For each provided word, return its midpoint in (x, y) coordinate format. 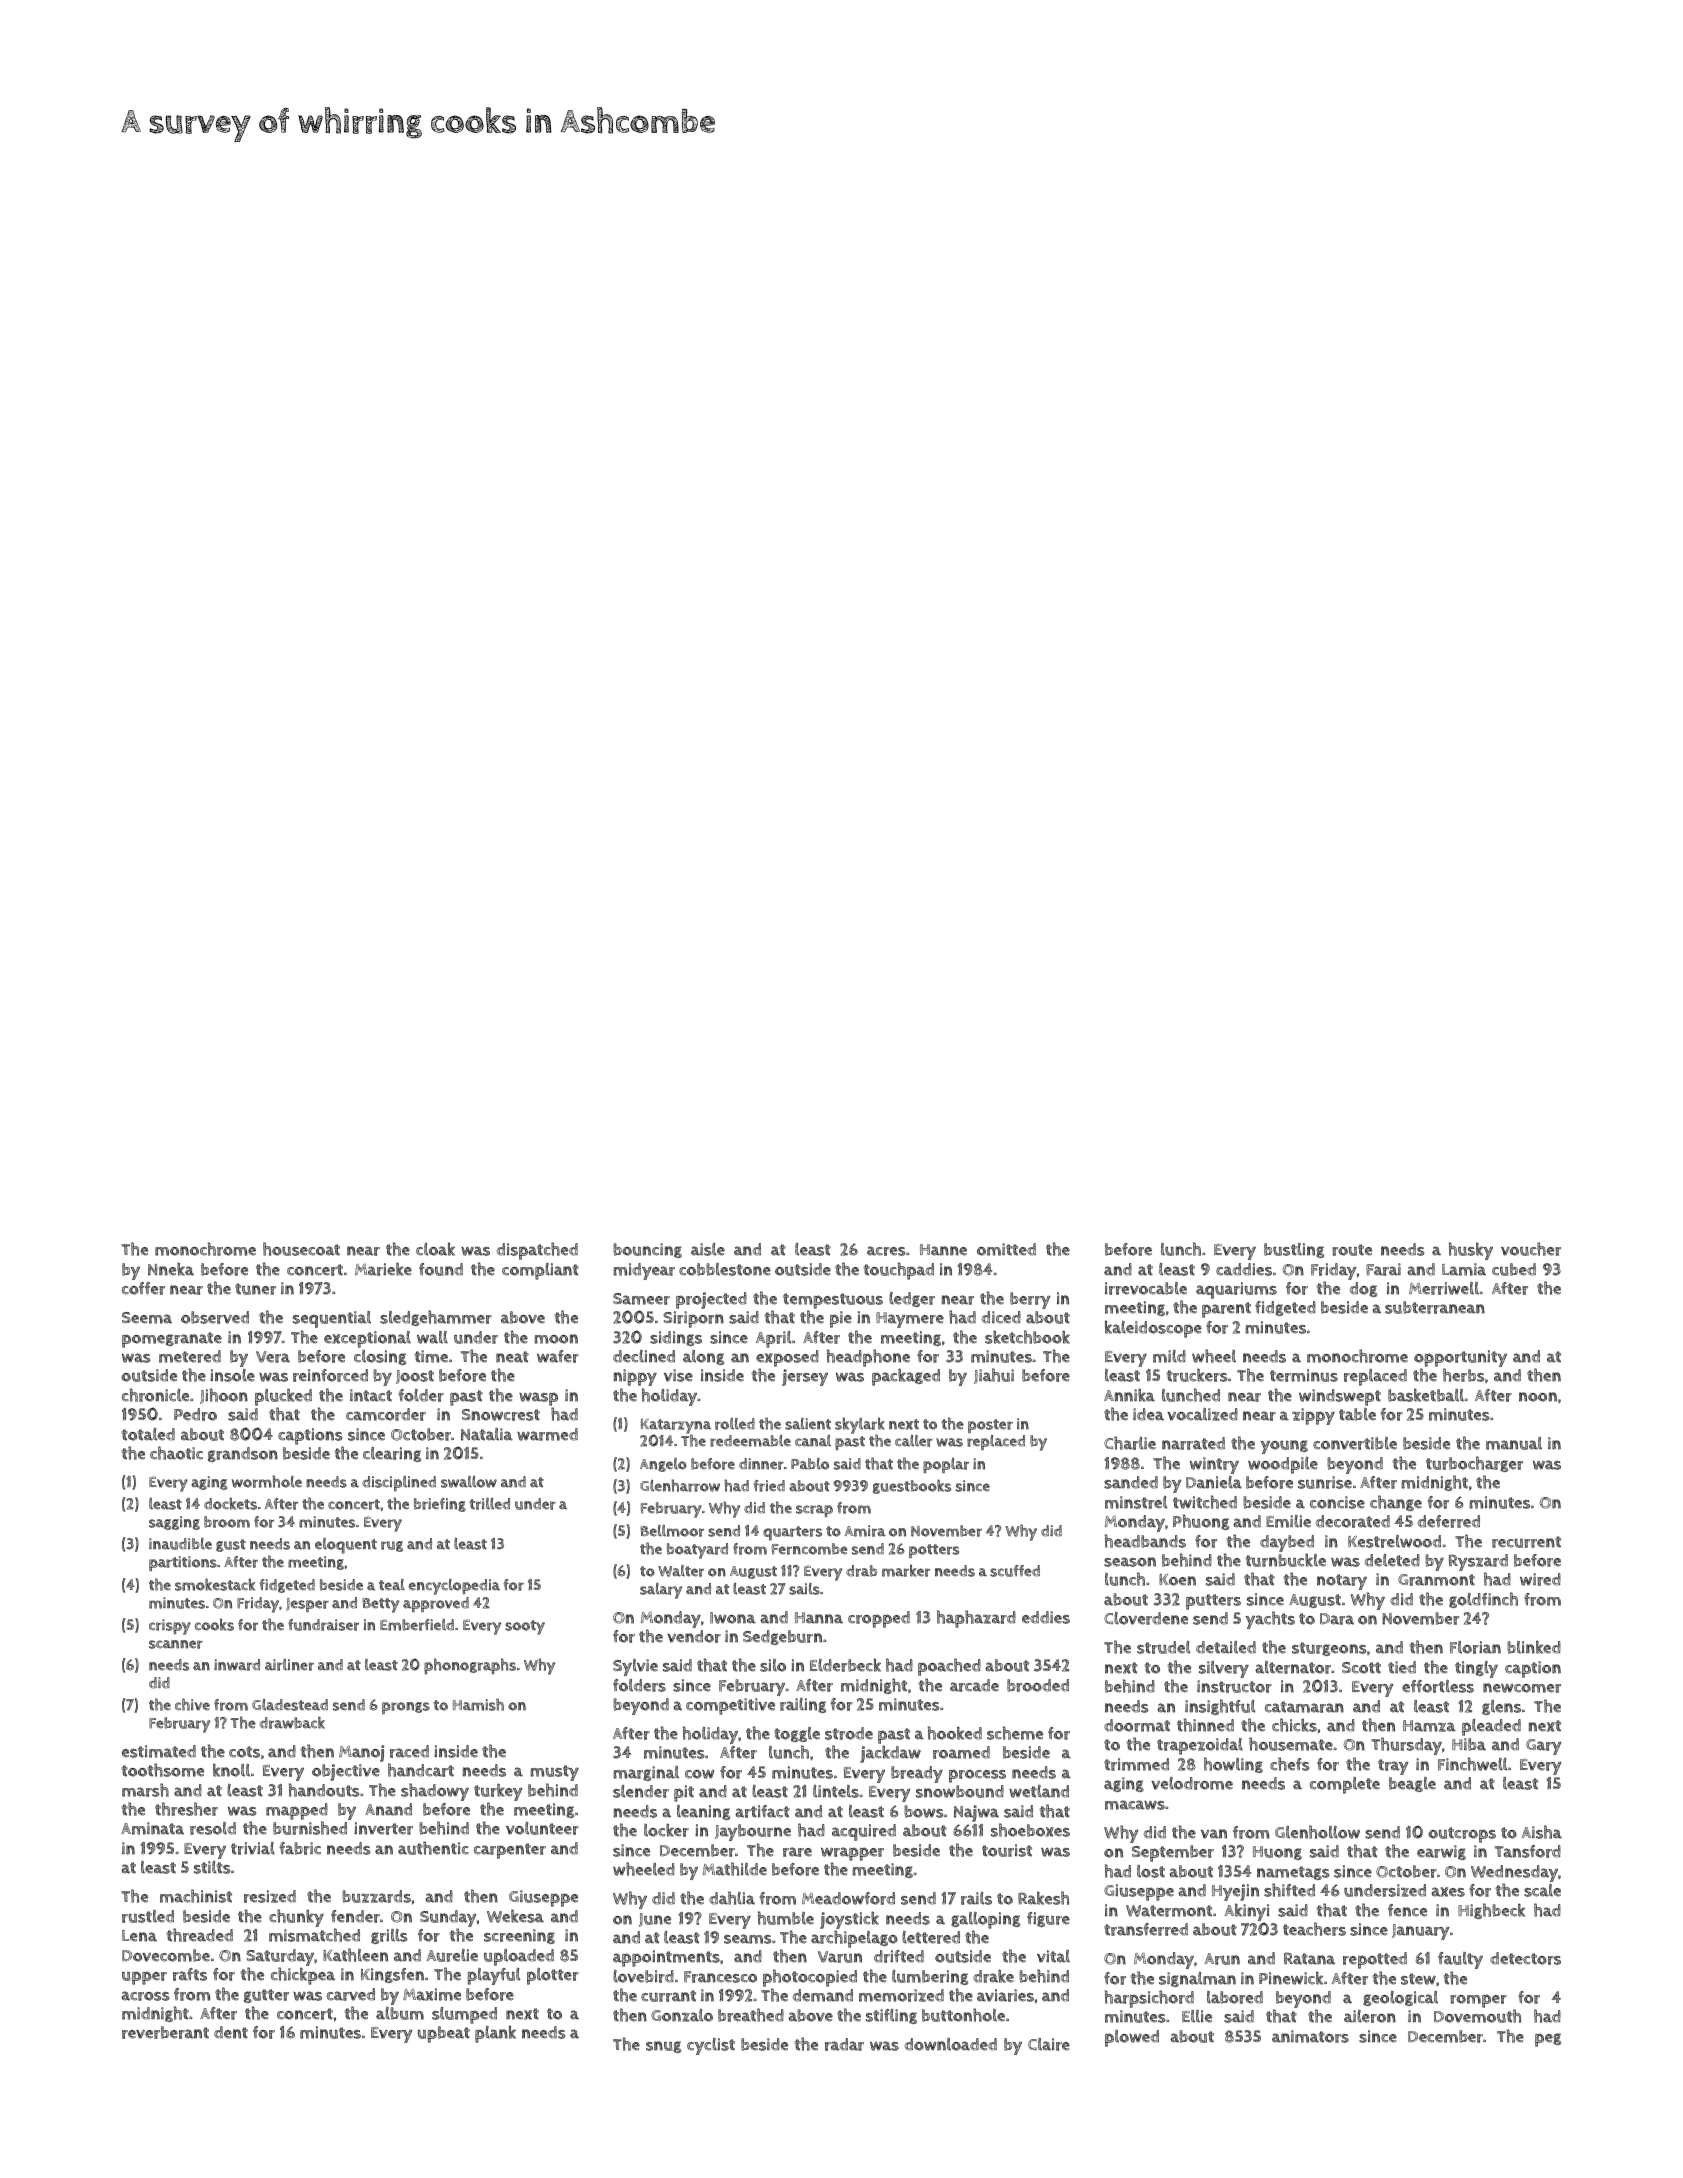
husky (1471, 1251)
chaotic (176, 1453)
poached (949, 1667)
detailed (1226, 1647)
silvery (1224, 1669)
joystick (849, 1920)
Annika (1129, 1395)
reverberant (165, 2032)
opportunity (1460, 1359)
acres (886, 1251)
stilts (212, 1867)
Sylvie (635, 1667)
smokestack (215, 1584)
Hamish (478, 1704)
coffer (143, 1288)
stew (1418, 1979)
